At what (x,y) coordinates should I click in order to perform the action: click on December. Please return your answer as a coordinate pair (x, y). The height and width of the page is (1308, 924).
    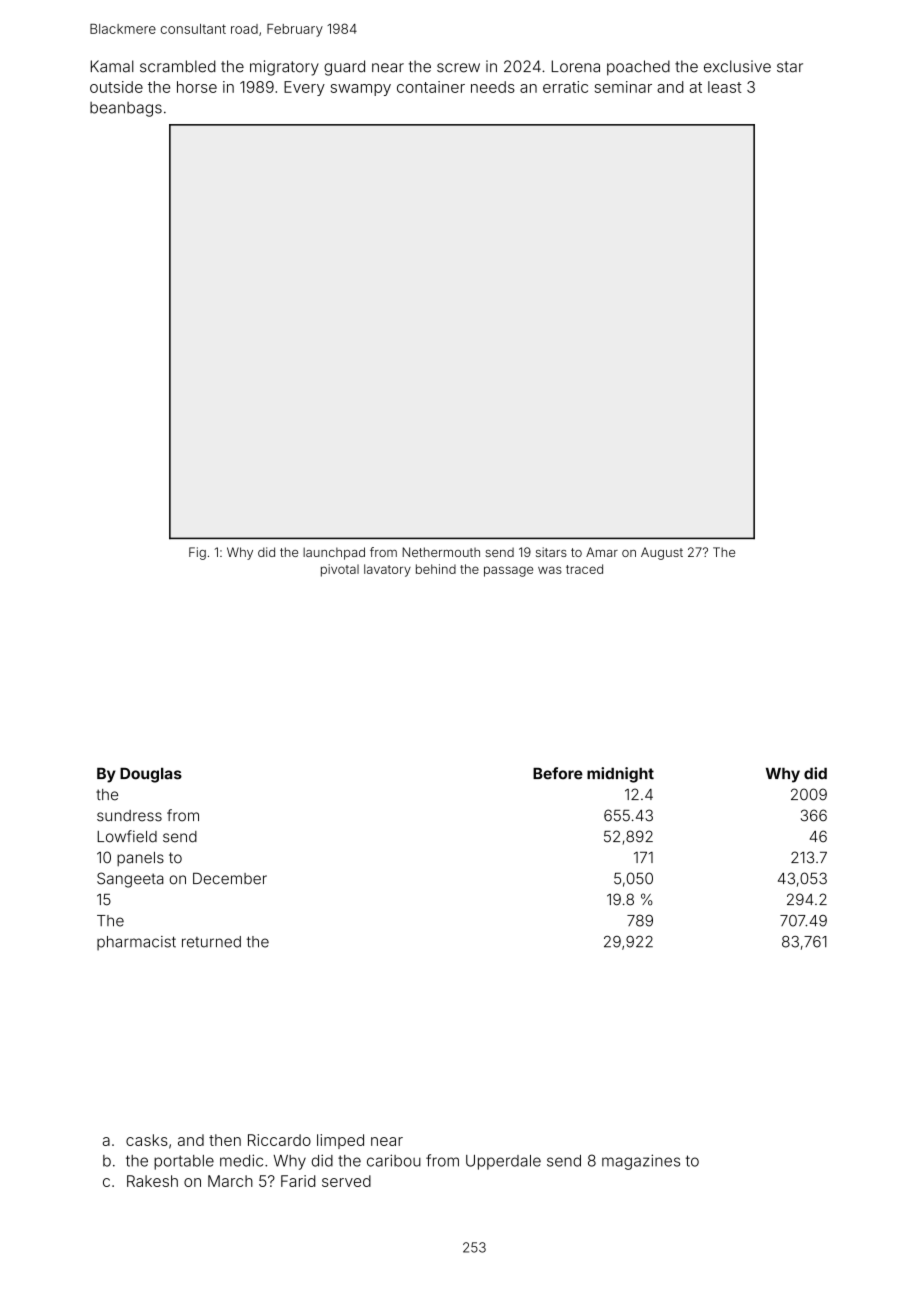
    Looking at the image, I should click on (230, 879).
